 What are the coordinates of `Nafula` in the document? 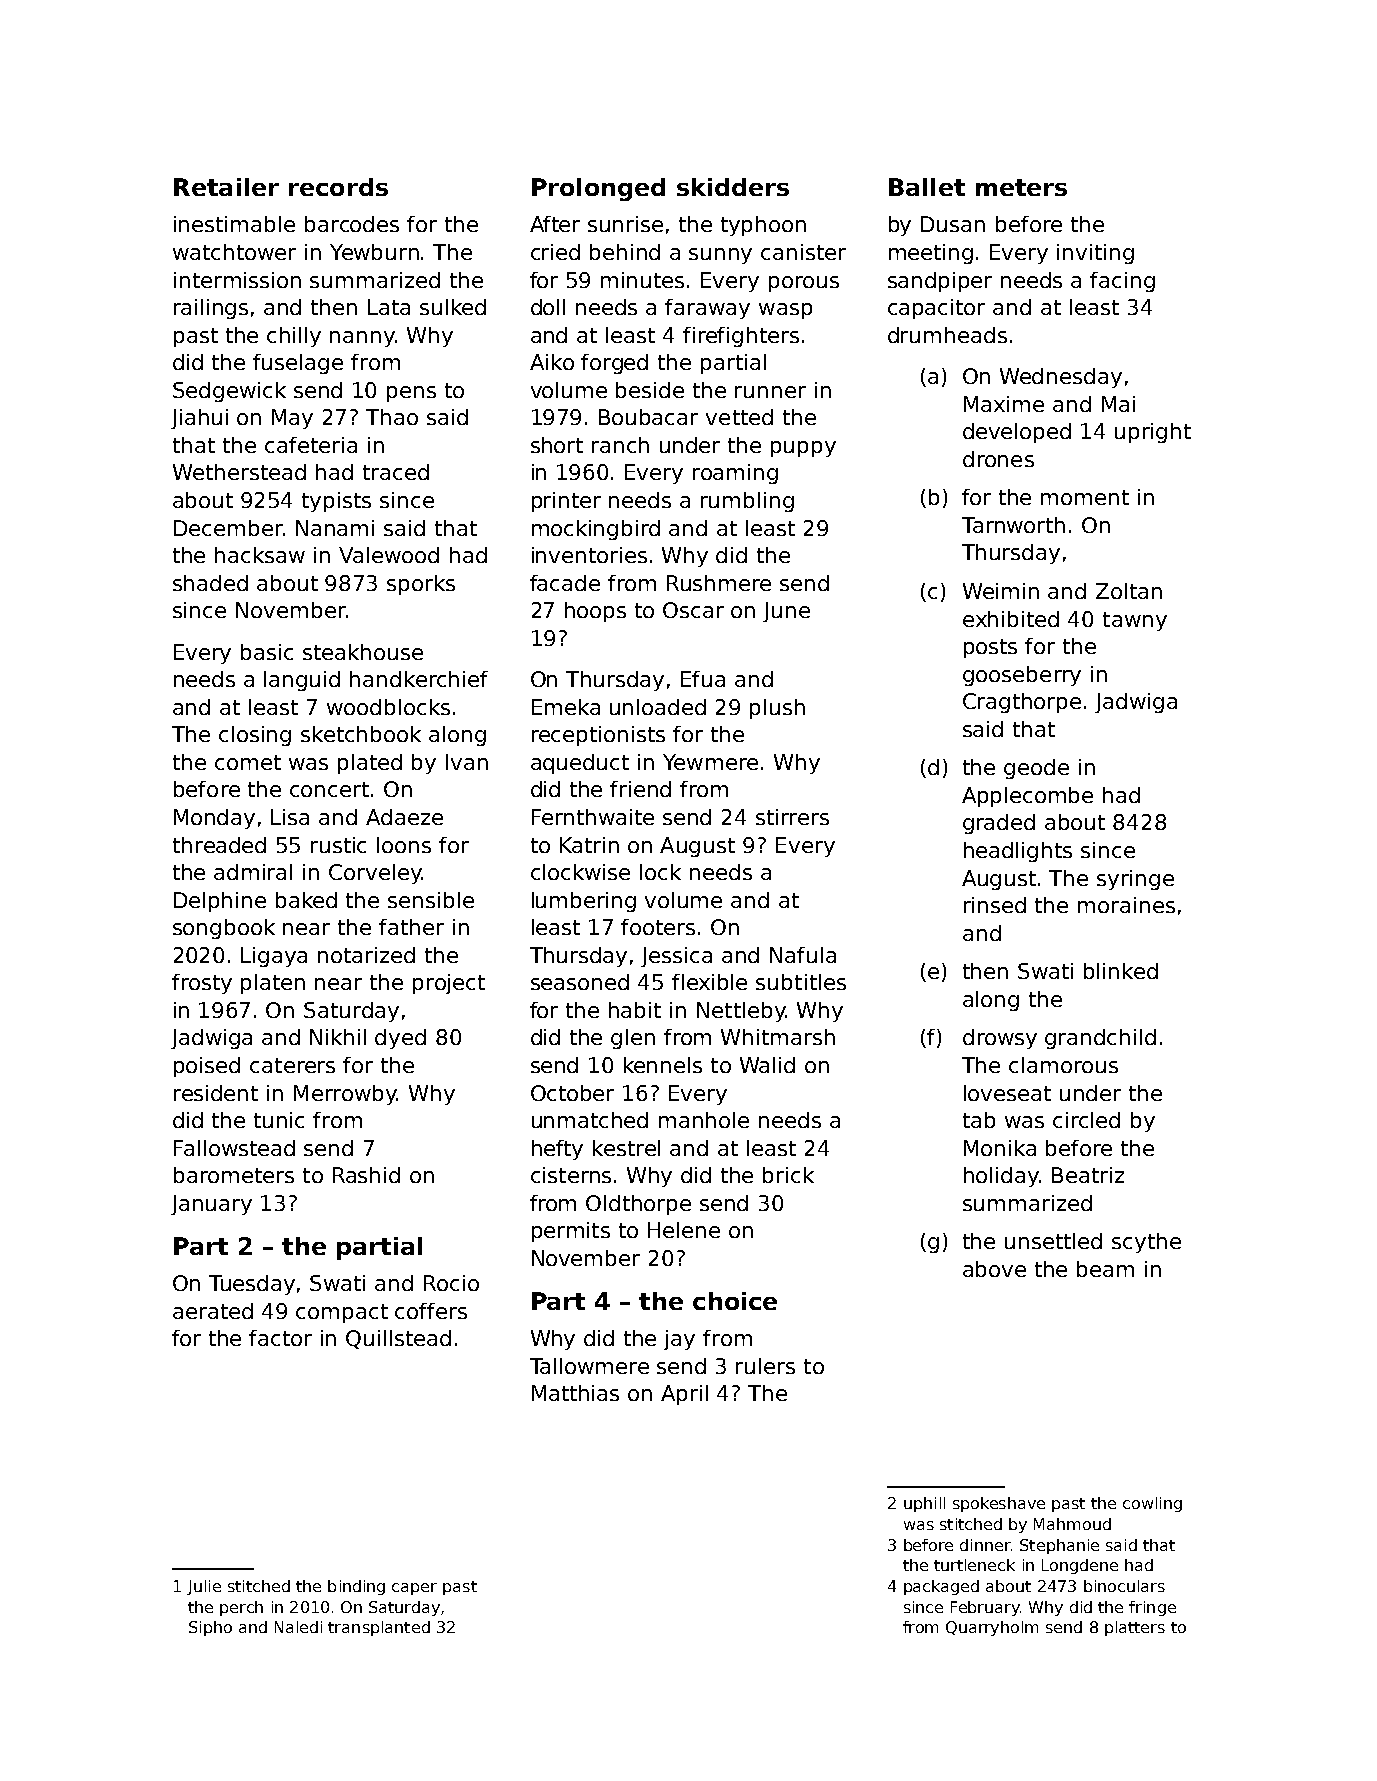 It's located at (803, 955).
